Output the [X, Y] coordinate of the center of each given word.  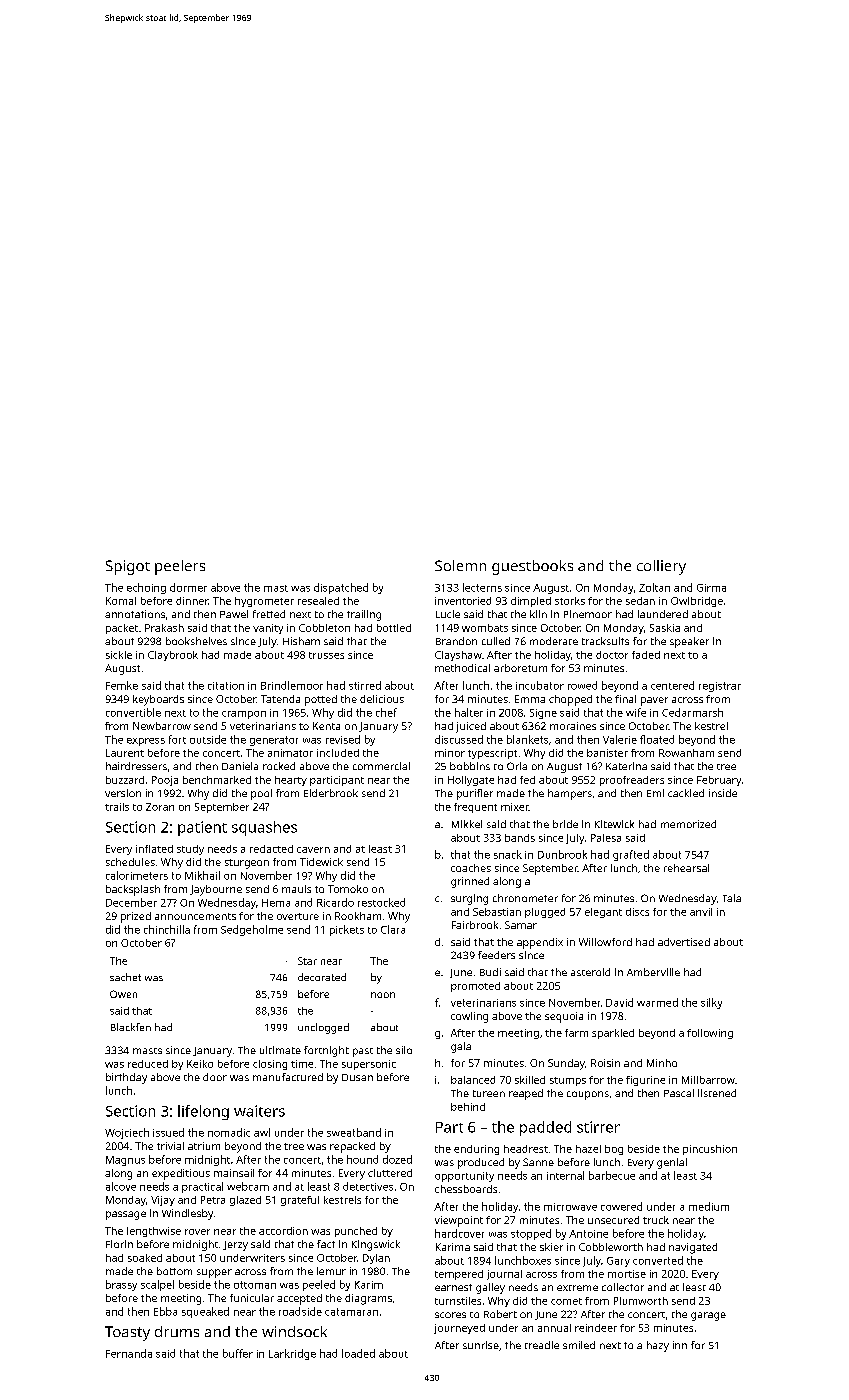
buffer [238, 1353]
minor [450, 753]
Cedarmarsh [692, 712]
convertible [133, 712]
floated [657, 739]
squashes [264, 828]
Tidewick [321, 862]
